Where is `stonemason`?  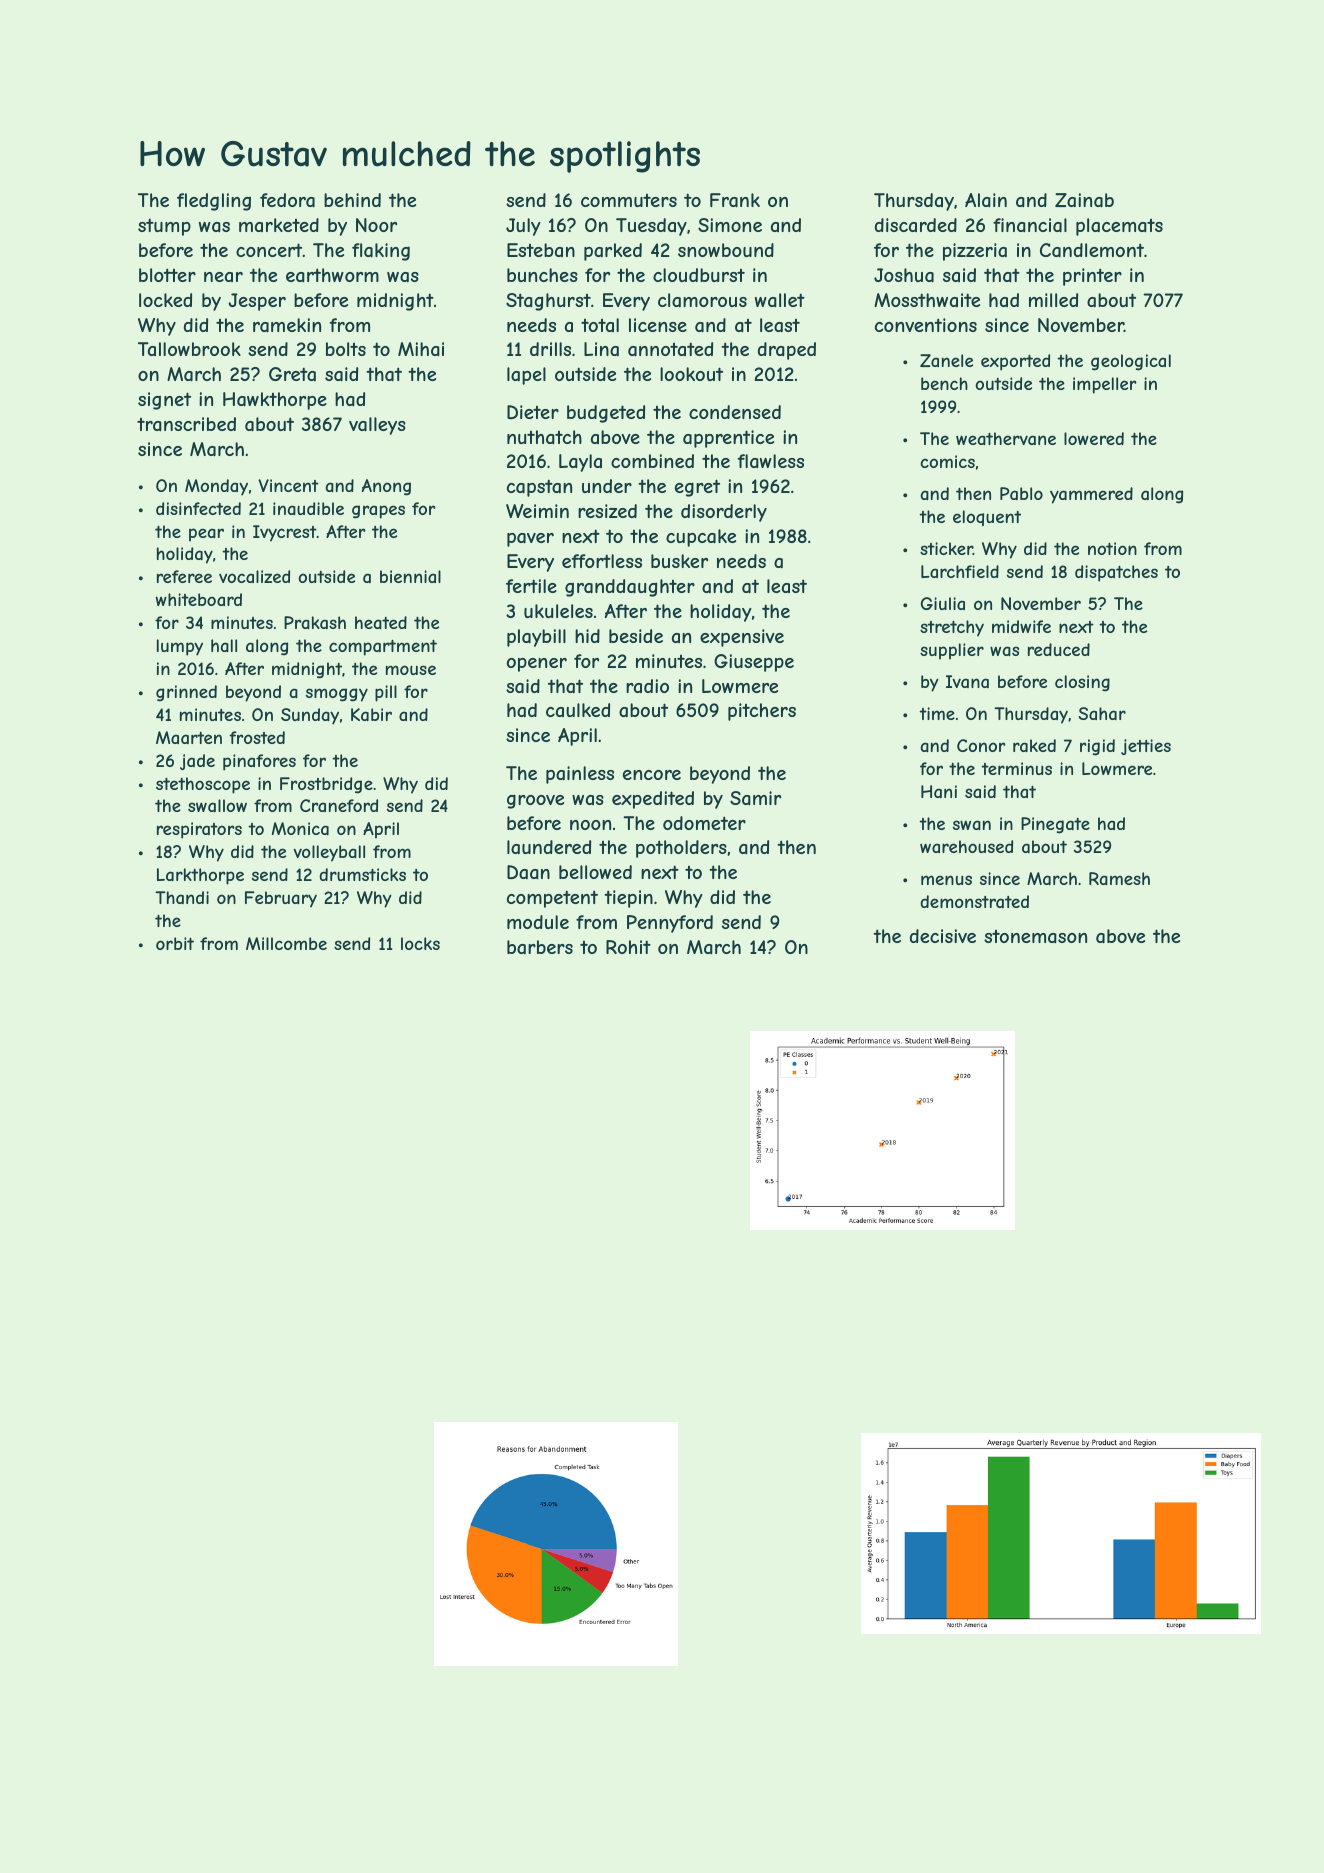
stonemason is located at coordinates (1035, 936).
